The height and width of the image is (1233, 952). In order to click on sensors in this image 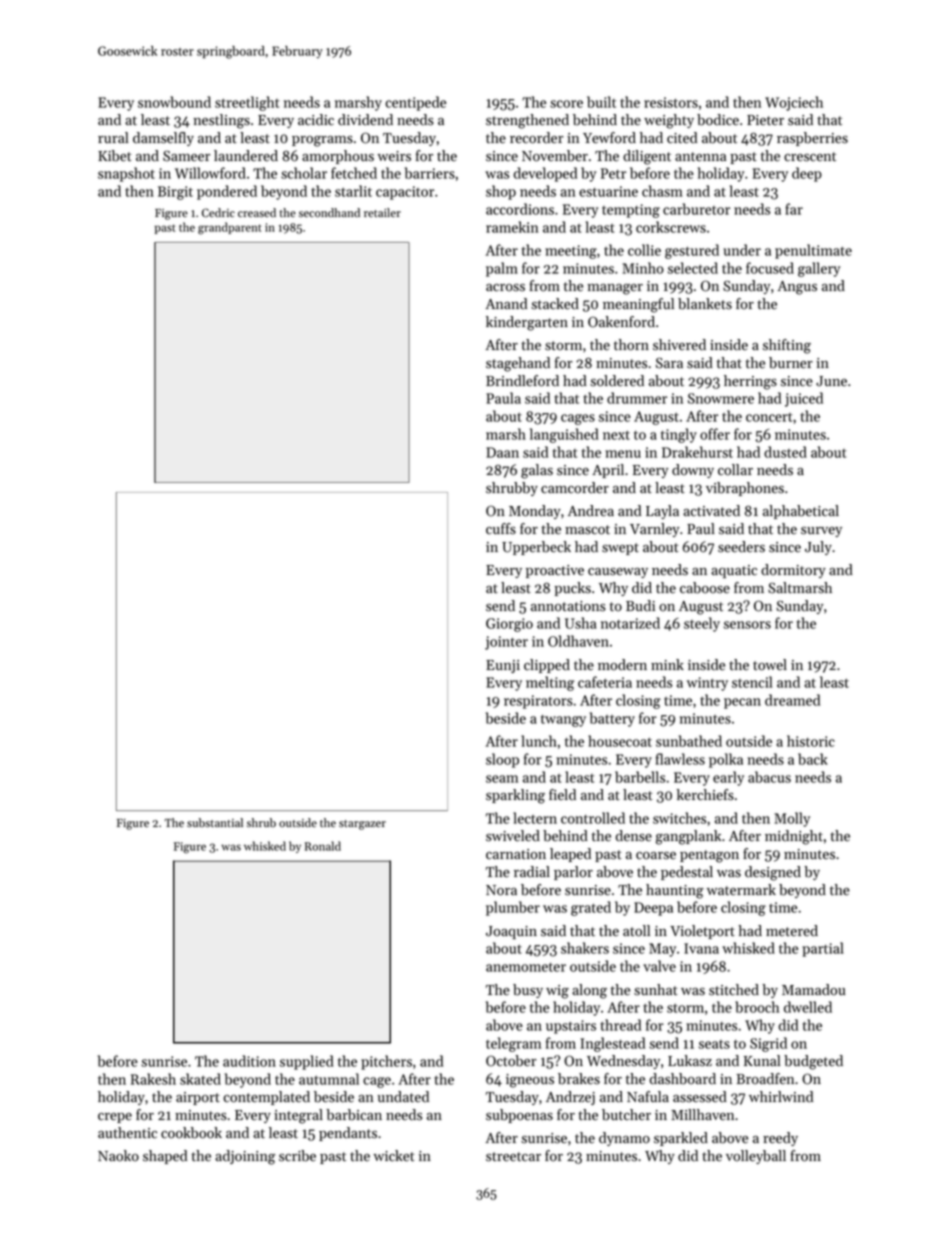, I will do `click(747, 625)`.
